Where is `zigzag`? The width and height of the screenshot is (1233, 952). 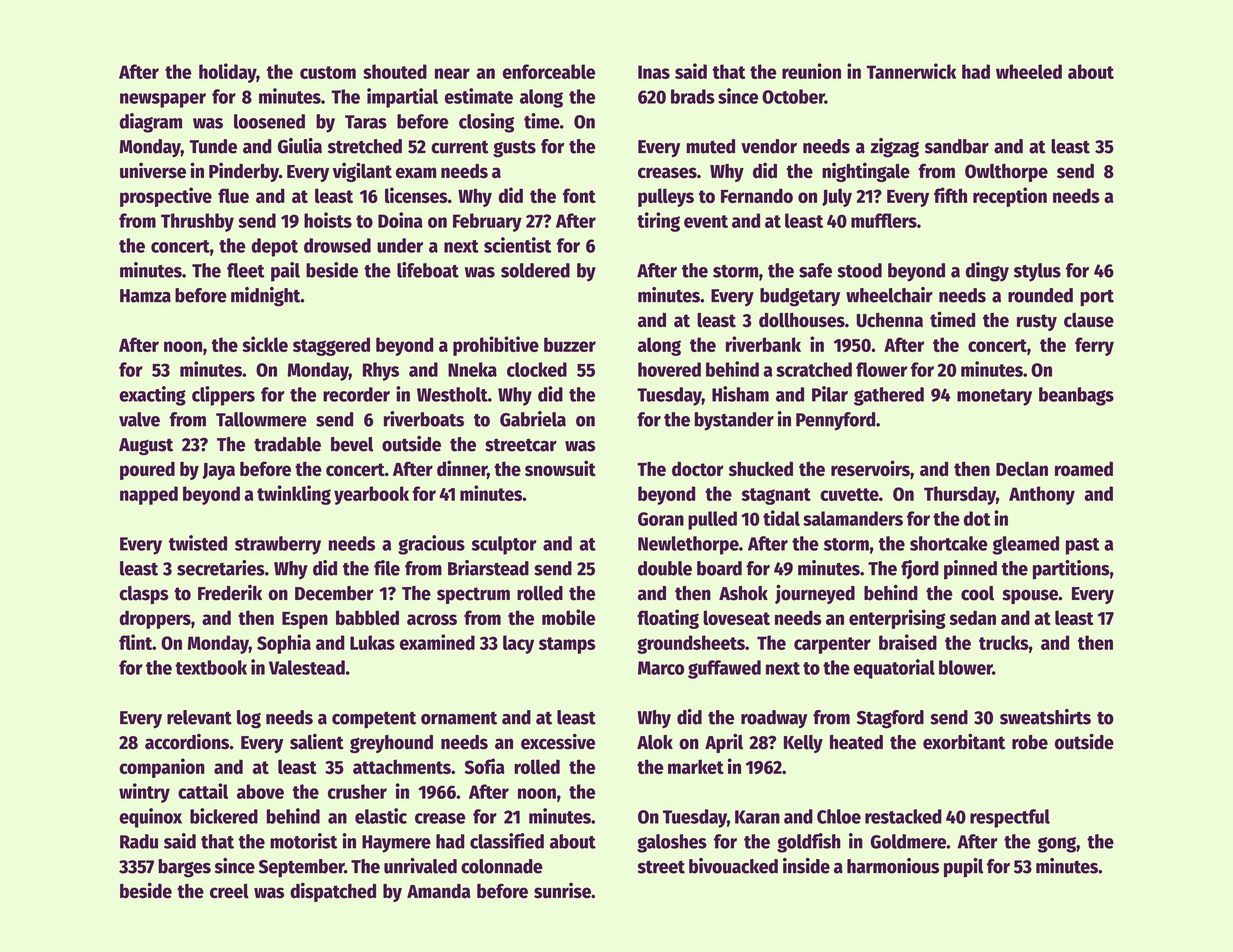 zigzag is located at coordinates (895, 148).
